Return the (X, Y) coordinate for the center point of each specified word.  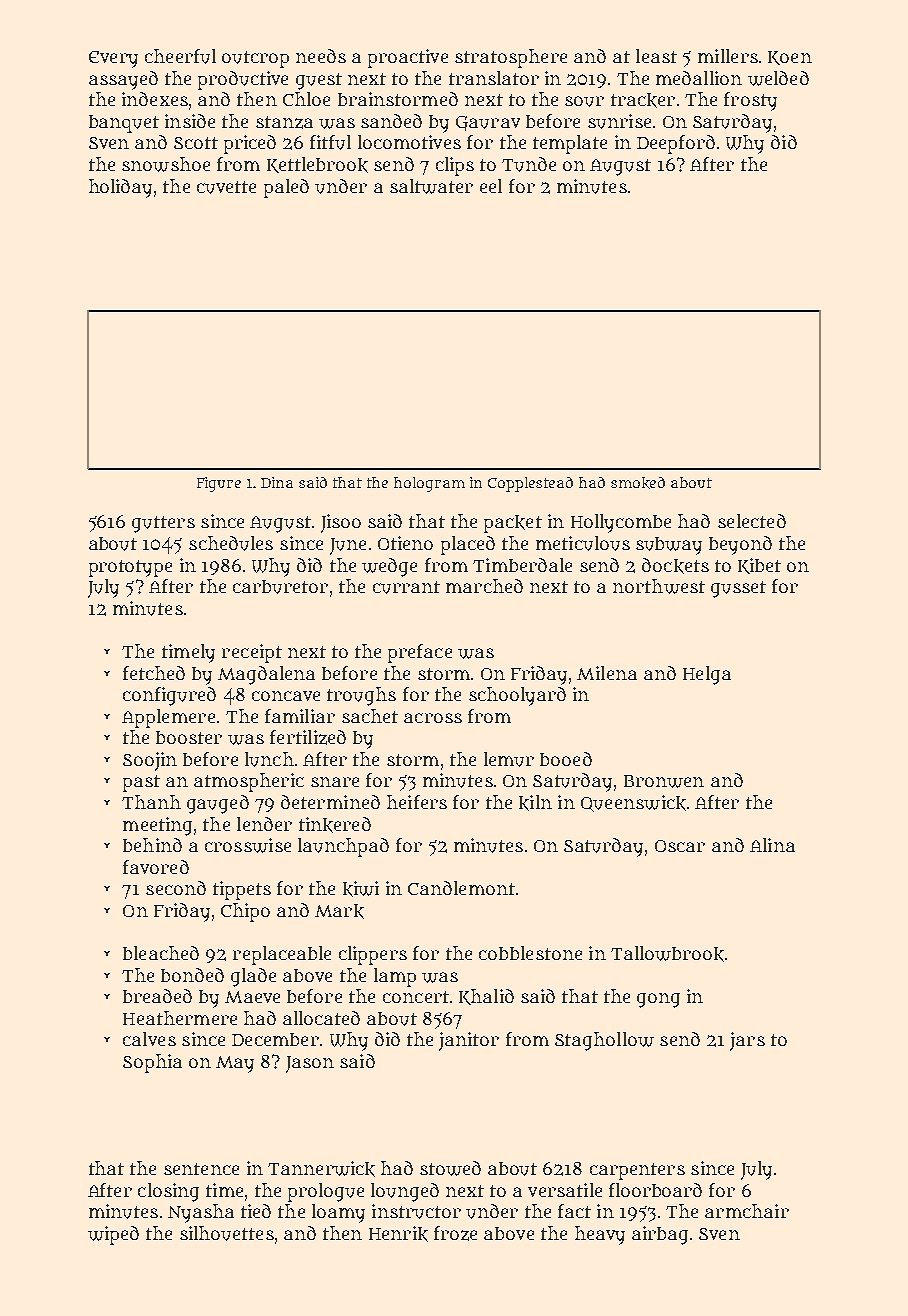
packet (513, 524)
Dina (277, 482)
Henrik (398, 1234)
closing (168, 1192)
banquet (124, 124)
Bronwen (664, 781)
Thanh (151, 802)
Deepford (676, 144)
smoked (638, 483)
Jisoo (341, 523)
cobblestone (530, 953)
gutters (163, 524)
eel (491, 186)
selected (752, 521)
